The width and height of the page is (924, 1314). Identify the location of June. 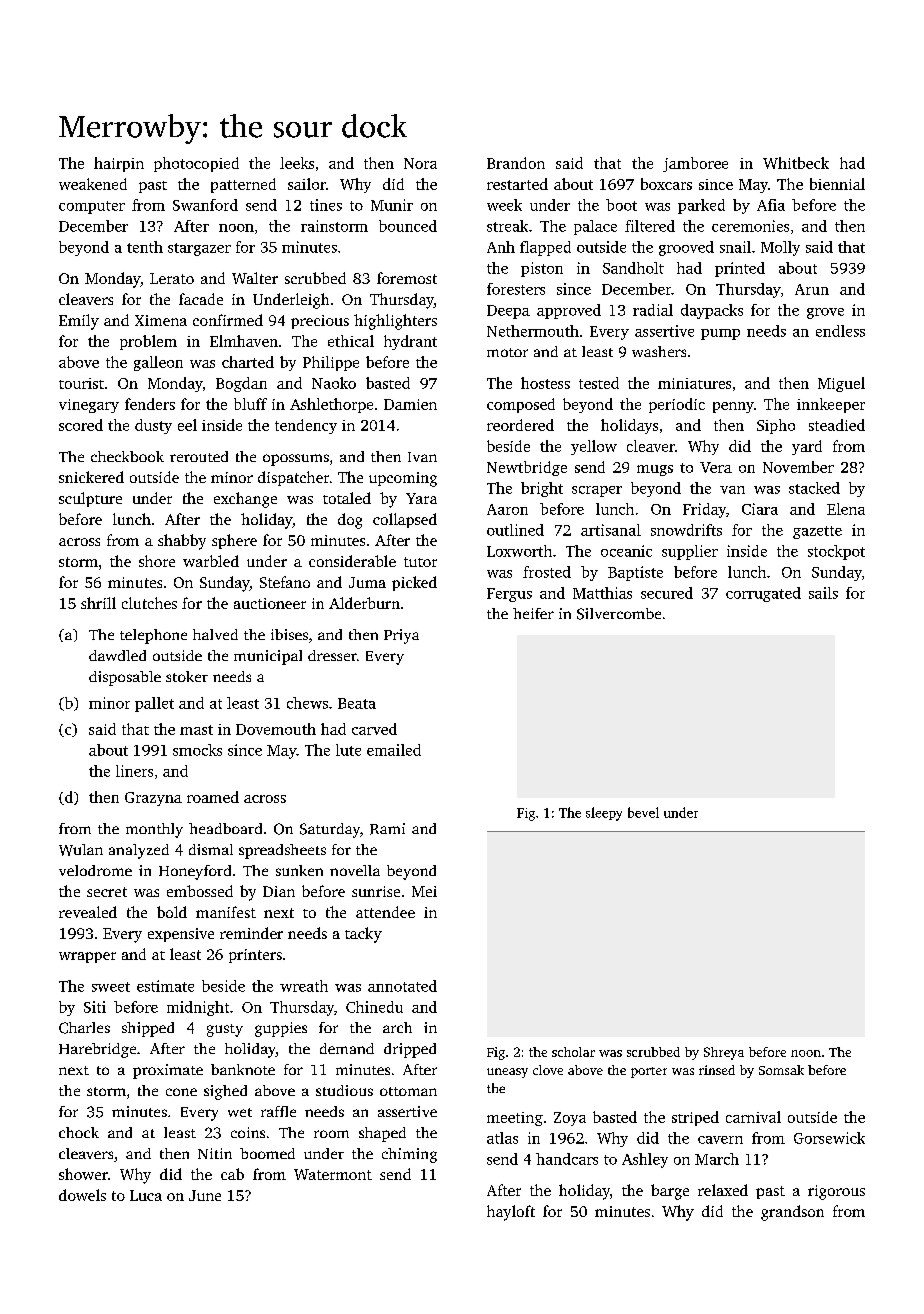
(205, 1195).
